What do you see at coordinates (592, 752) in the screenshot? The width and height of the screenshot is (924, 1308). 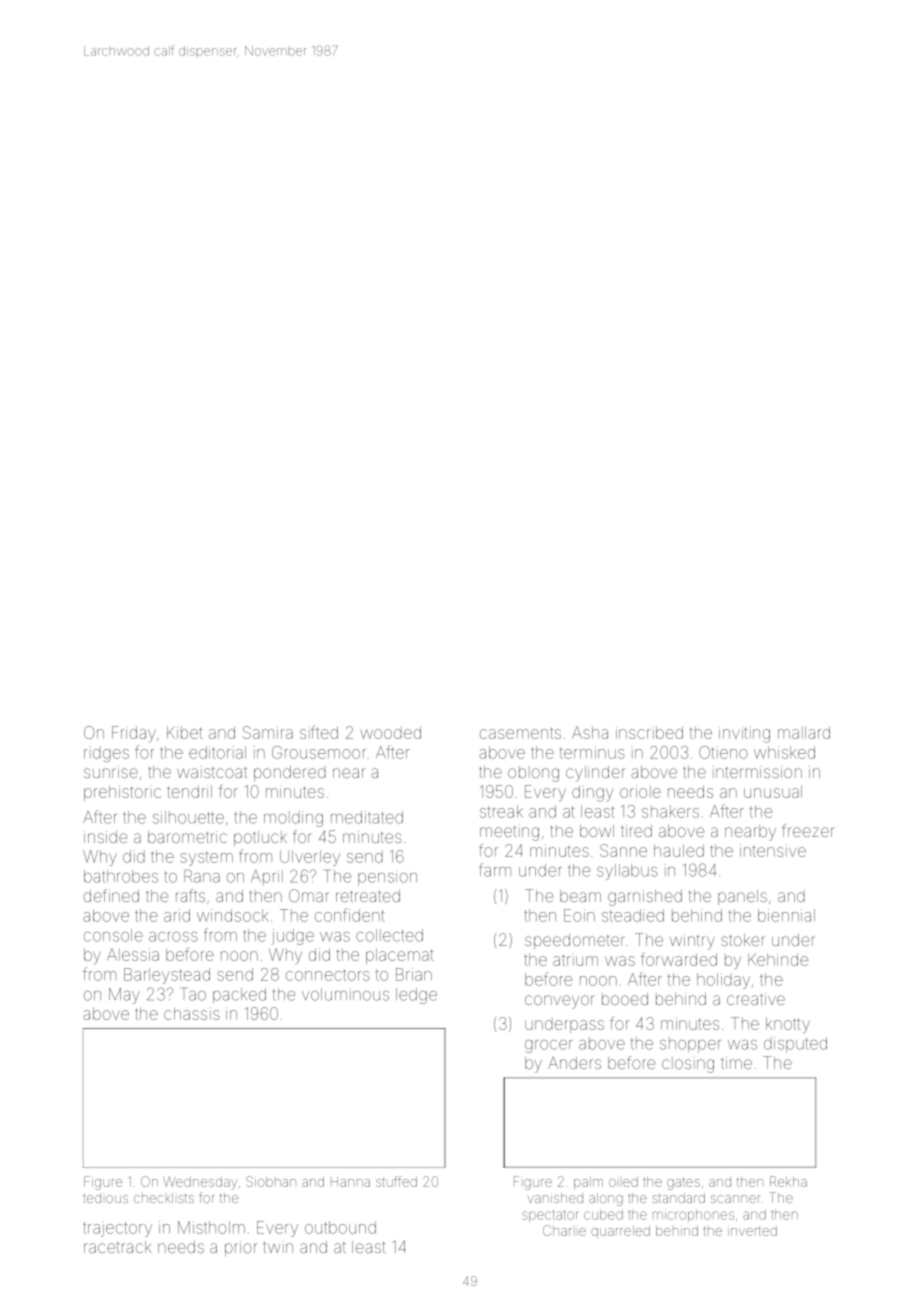 I see `terminus` at bounding box center [592, 752].
